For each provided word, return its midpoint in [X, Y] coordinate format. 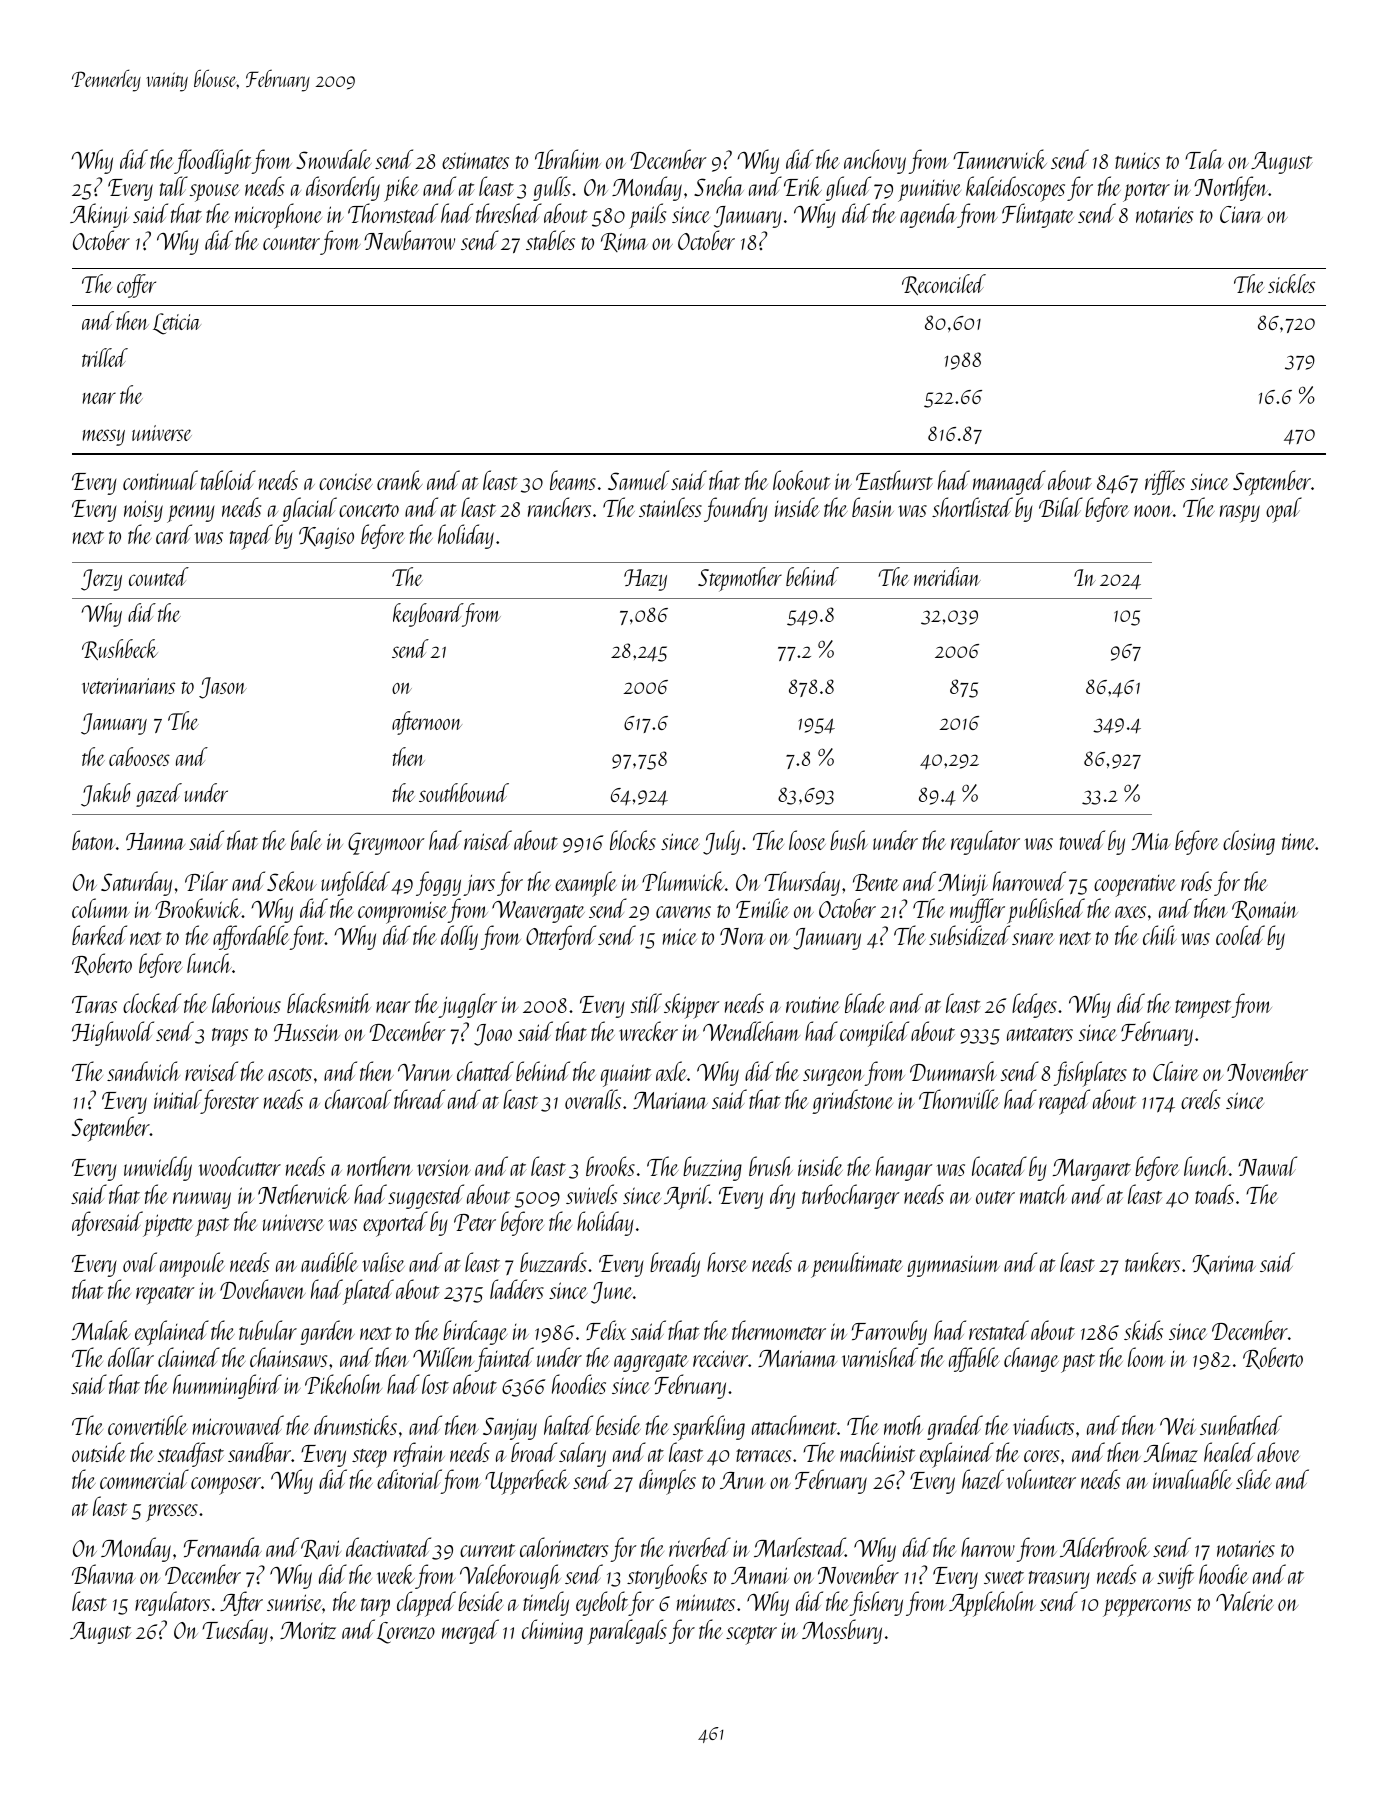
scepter [751, 1635]
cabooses [139, 756]
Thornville [959, 1099]
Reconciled [944, 284]
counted [159, 576]
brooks [610, 1166]
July [721, 842]
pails [647, 216]
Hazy [645, 580]
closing [1249, 842]
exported [395, 1224]
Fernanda [223, 1547]
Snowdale [334, 159]
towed [1082, 840]
